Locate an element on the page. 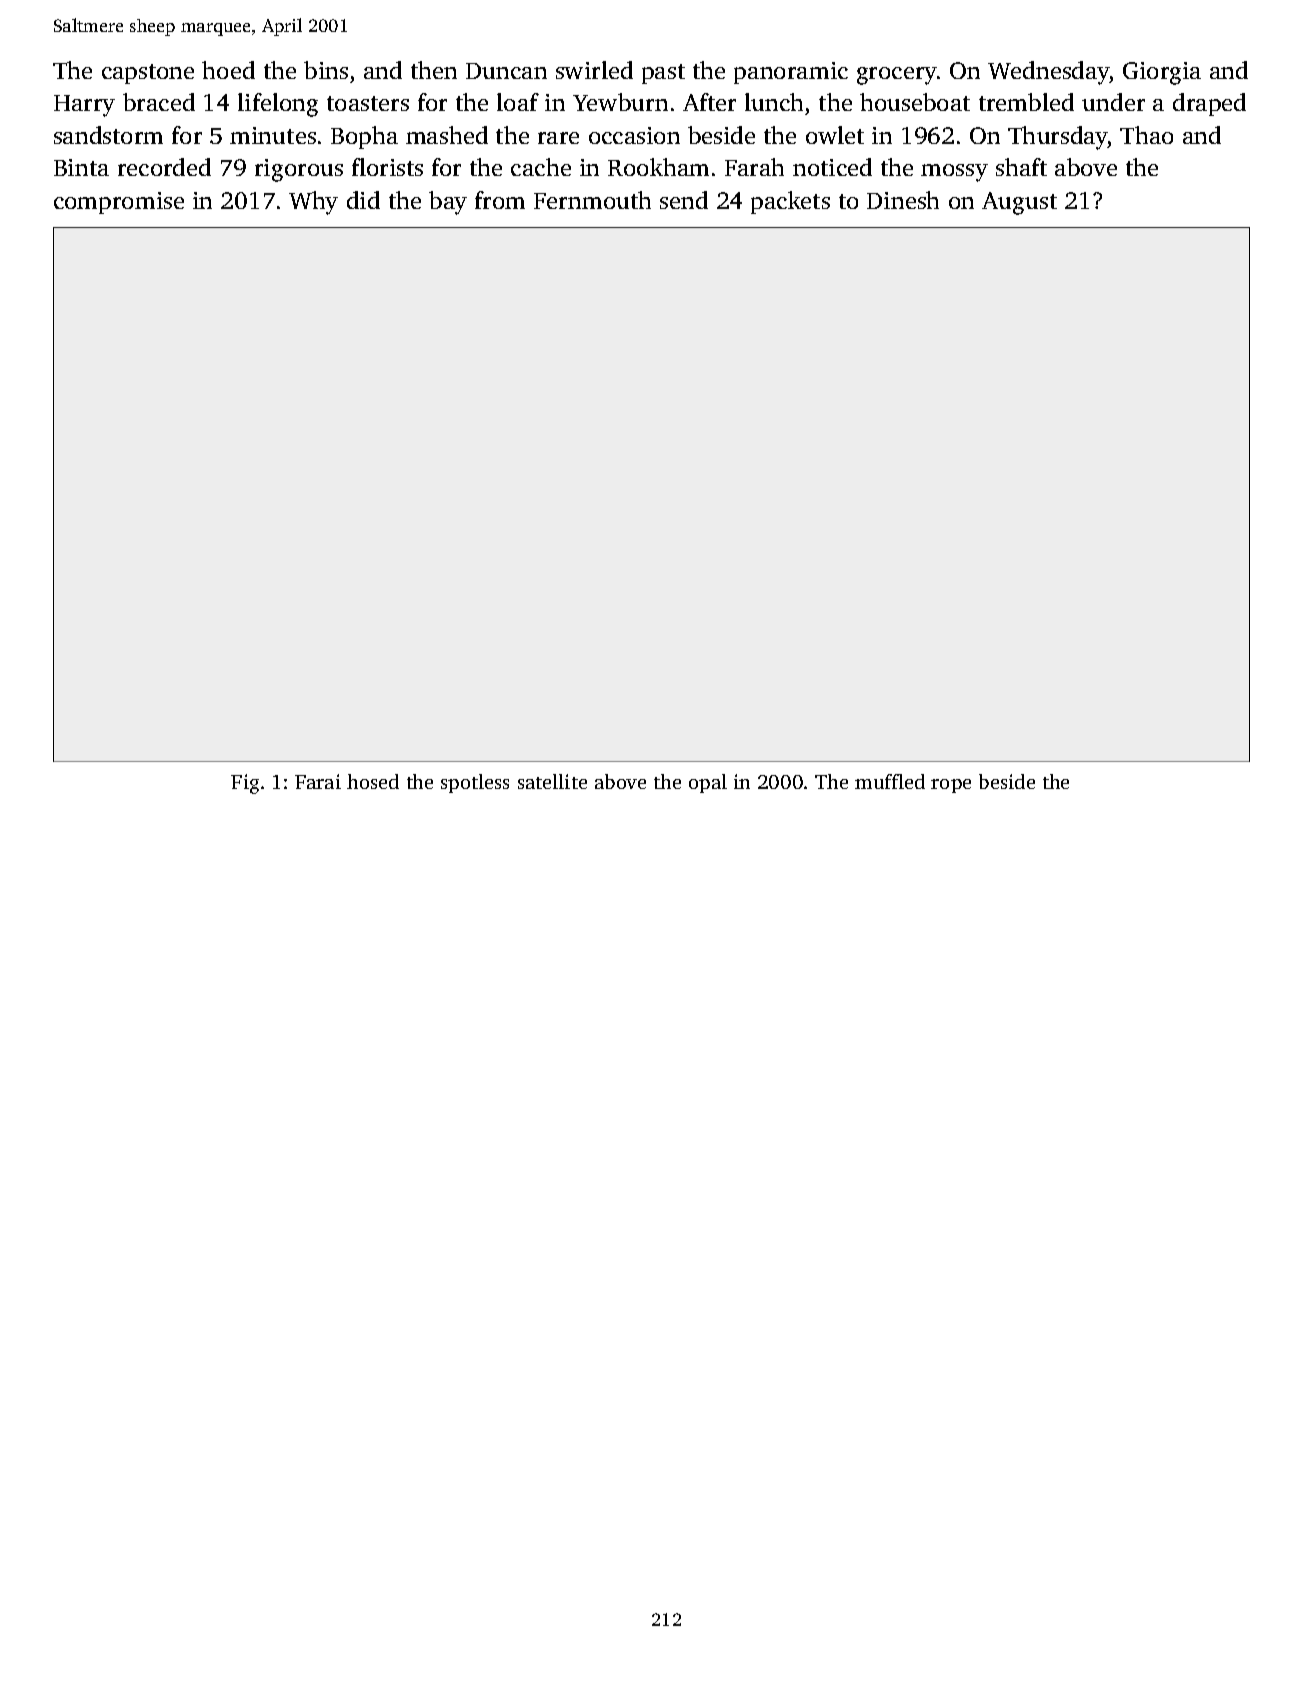 The image size is (1303, 1686). opal is located at coordinates (708, 783).
